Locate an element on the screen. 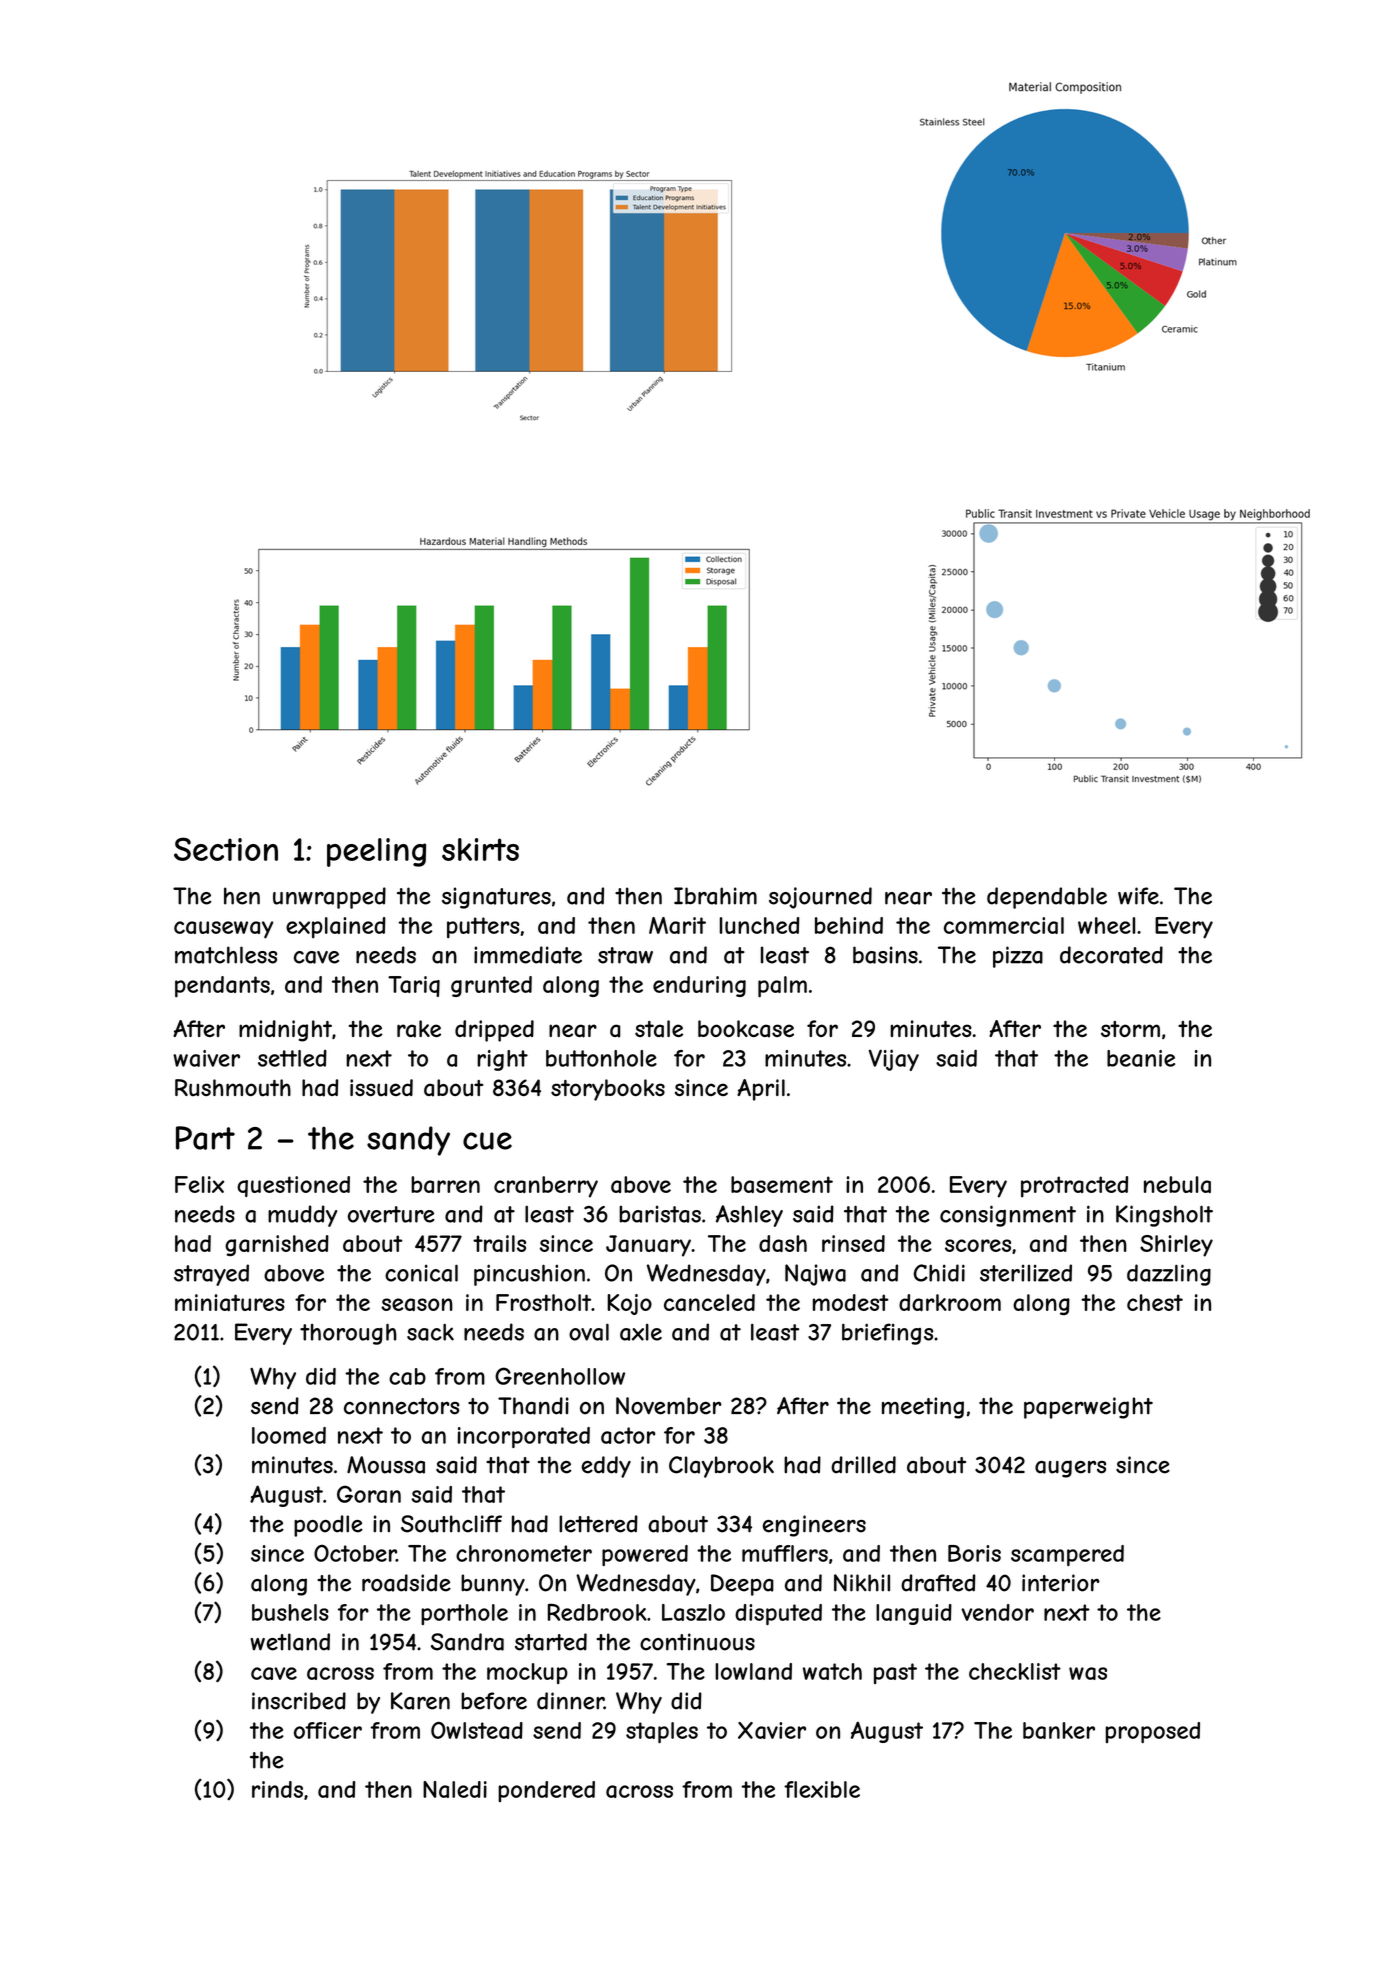 The image size is (1386, 1969). basins is located at coordinates (885, 955).
